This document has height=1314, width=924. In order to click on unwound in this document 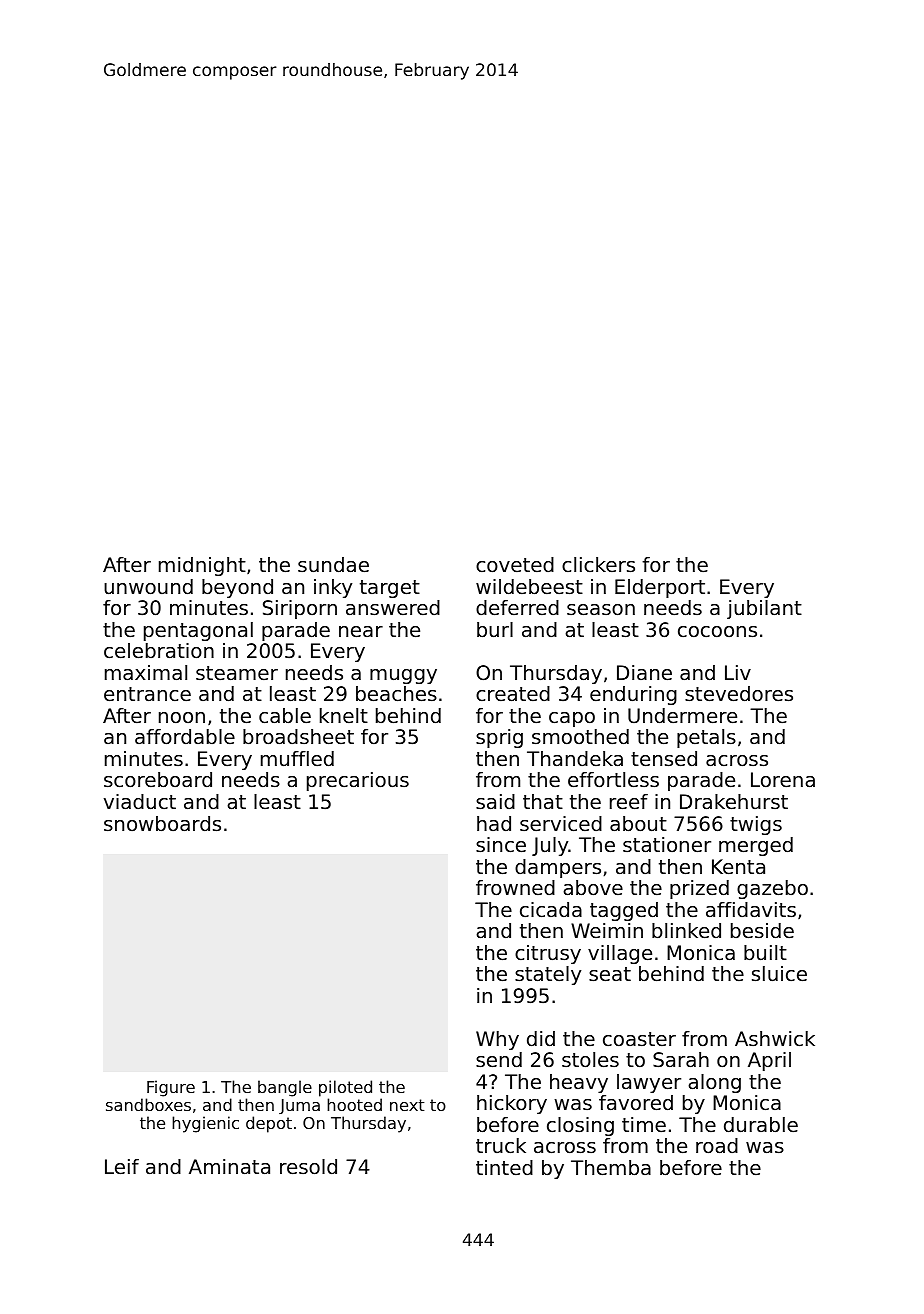, I will do `click(148, 587)`.
